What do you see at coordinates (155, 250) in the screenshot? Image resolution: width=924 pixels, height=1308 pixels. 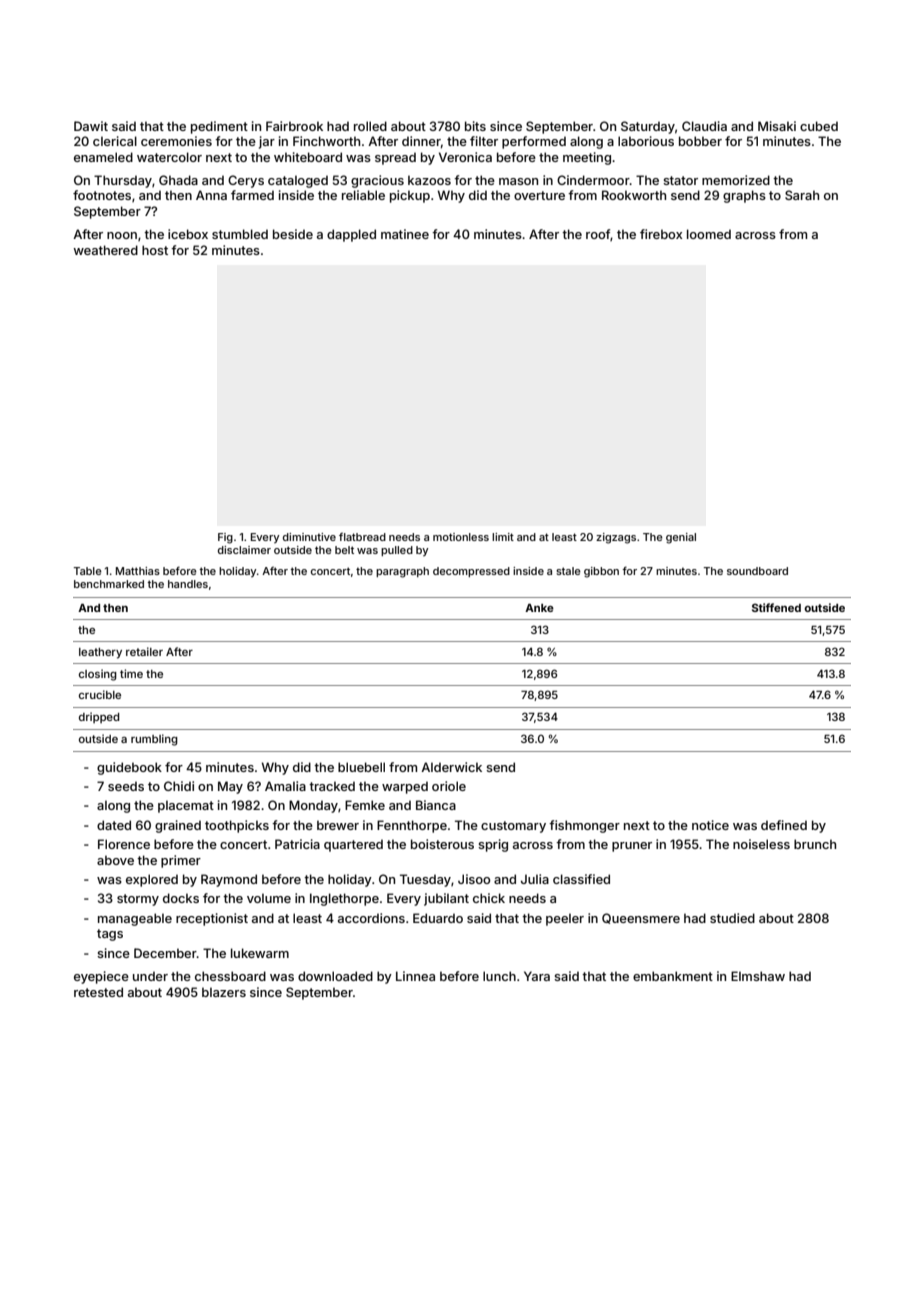 I see `host` at bounding box center [155, 250].
